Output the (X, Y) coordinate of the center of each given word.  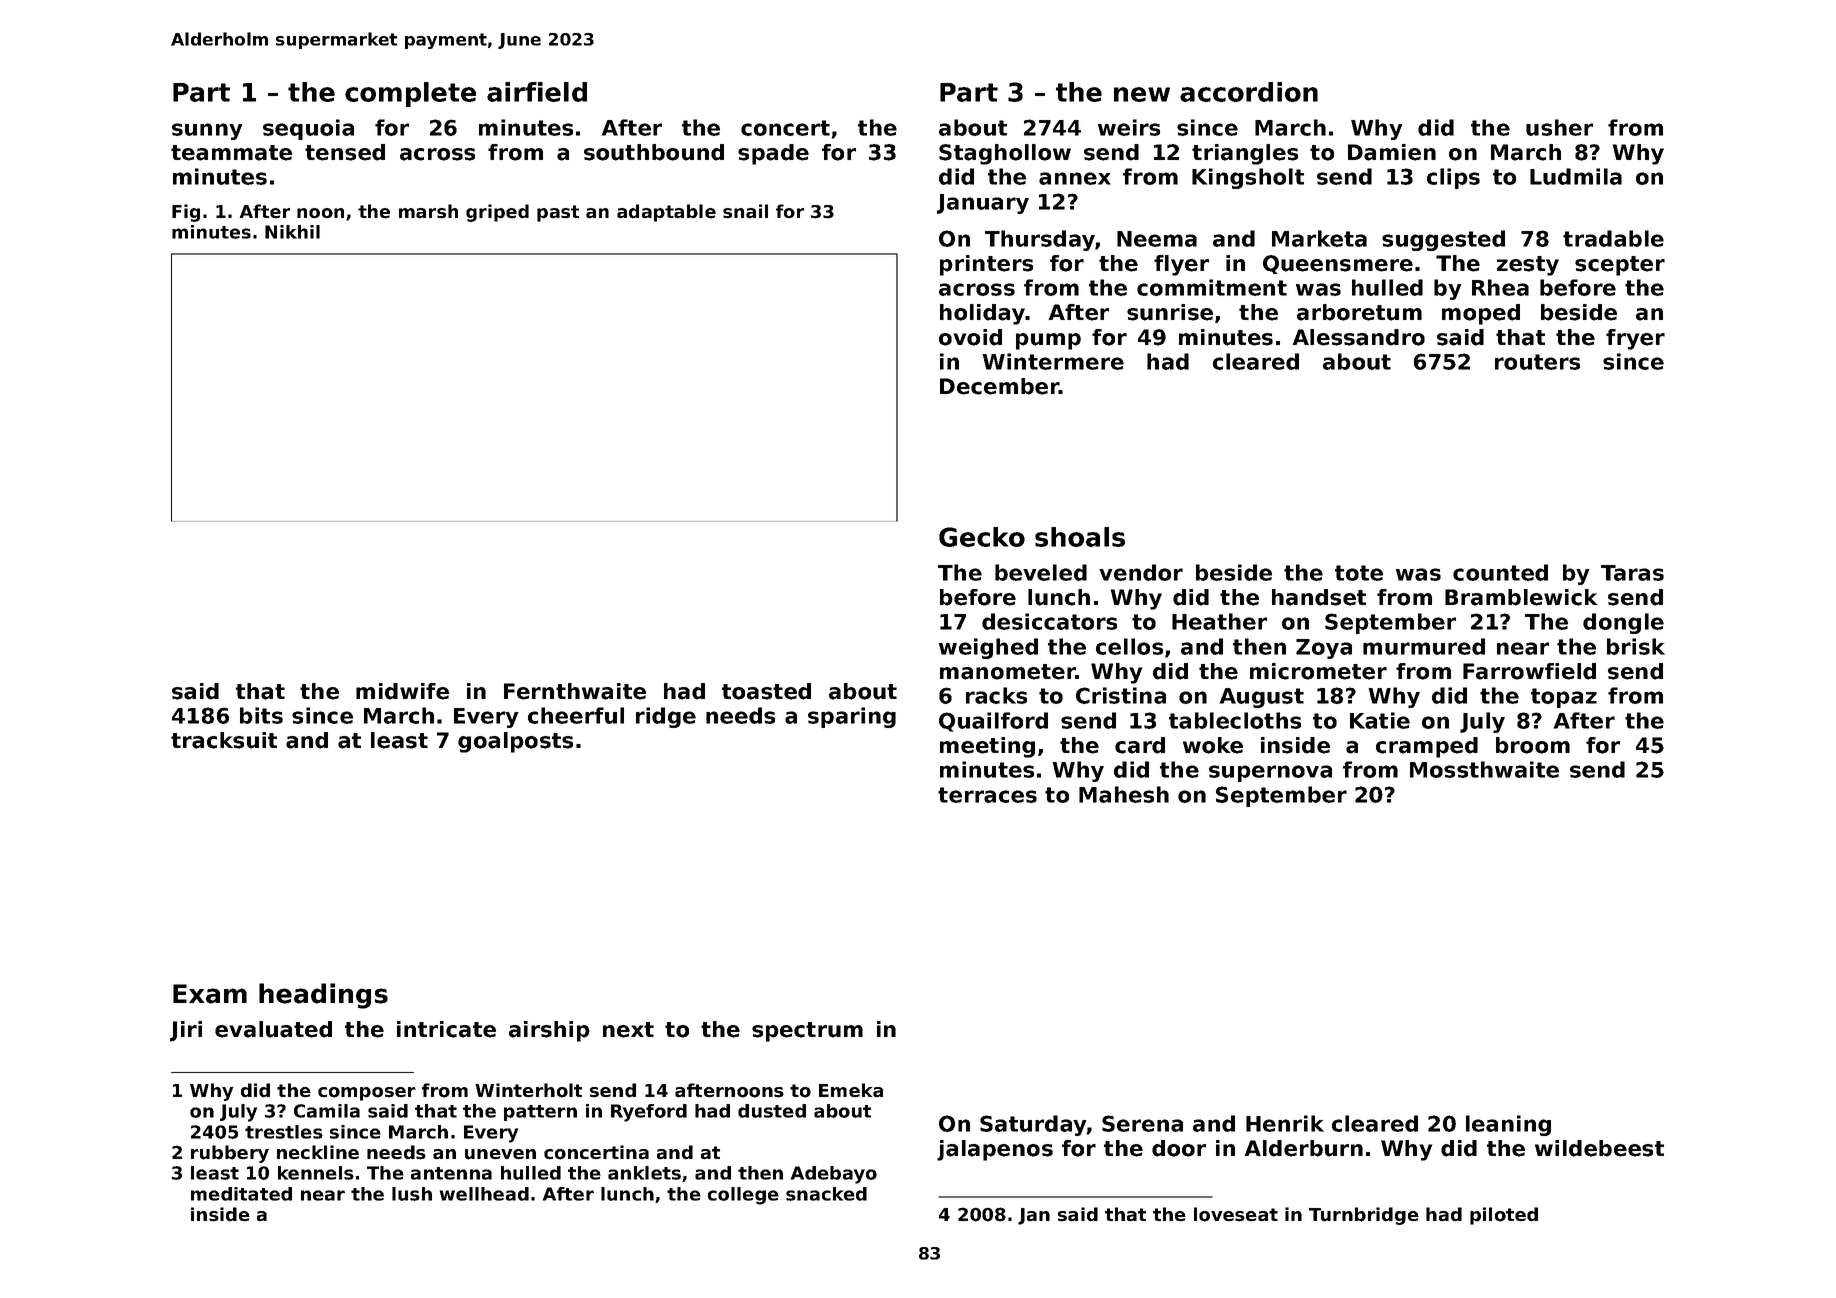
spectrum (807, 1032)
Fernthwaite (575, 691)
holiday (982, 314)
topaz (1564, 698)
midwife (402, 691)
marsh (428, 211)
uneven (500, 1154)
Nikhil (292, 232)
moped (1481, 314)
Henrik (1285, 1123)
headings (323, 996)
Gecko (982, 537)
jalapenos (995, 1150)
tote (1359, 573)
